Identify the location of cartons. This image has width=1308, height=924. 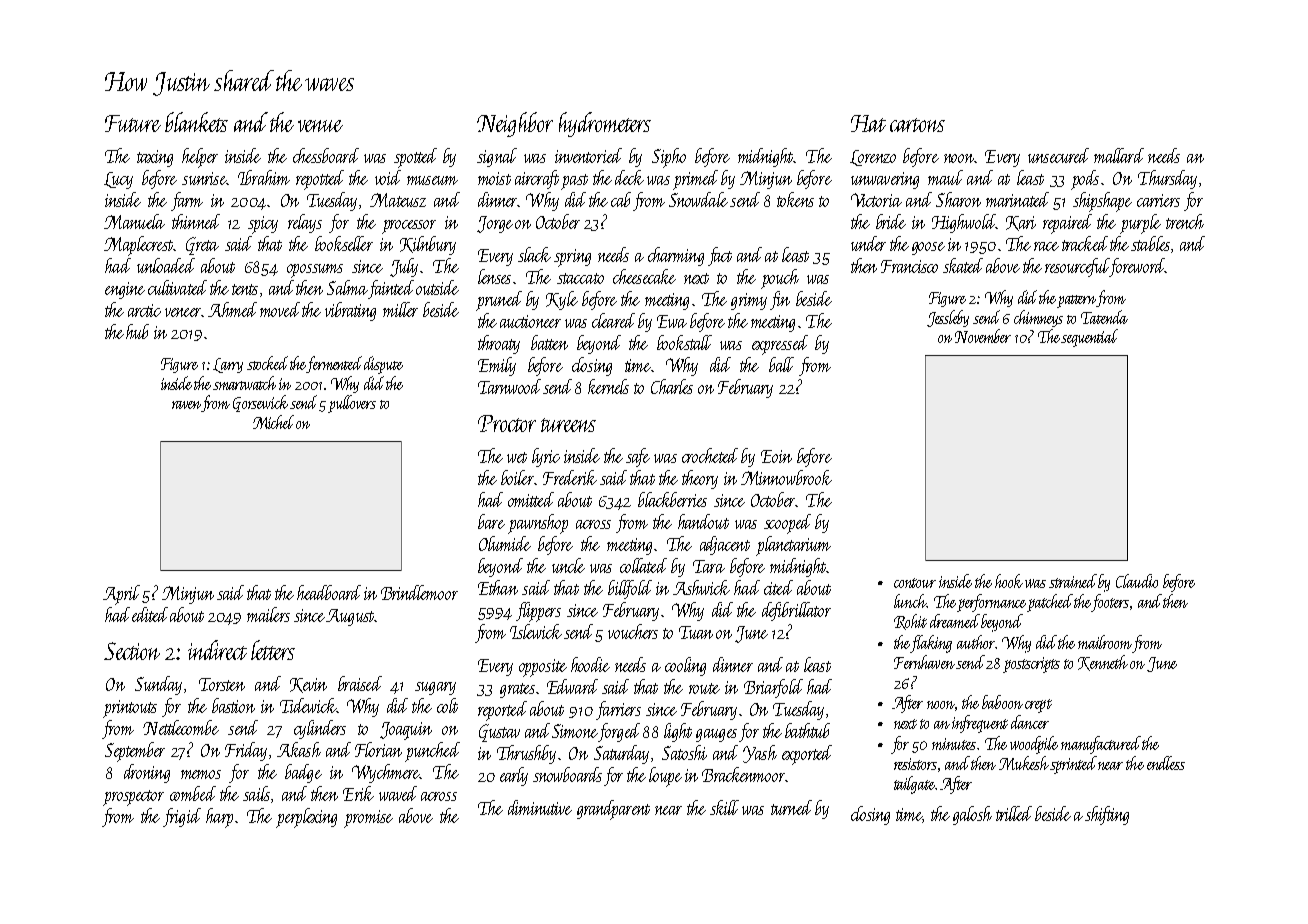
(917, 125).
